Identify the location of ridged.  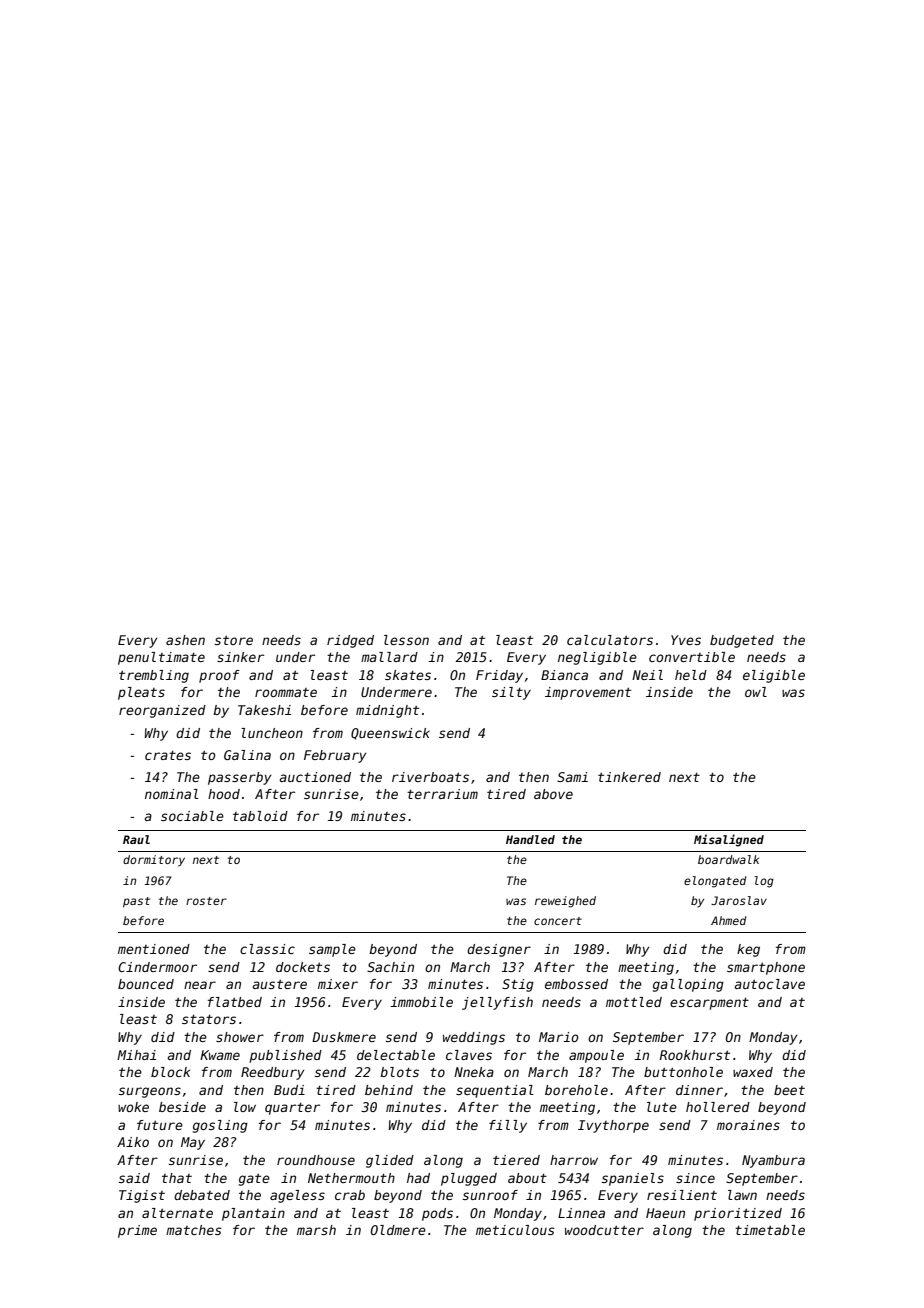
(350, 641).
